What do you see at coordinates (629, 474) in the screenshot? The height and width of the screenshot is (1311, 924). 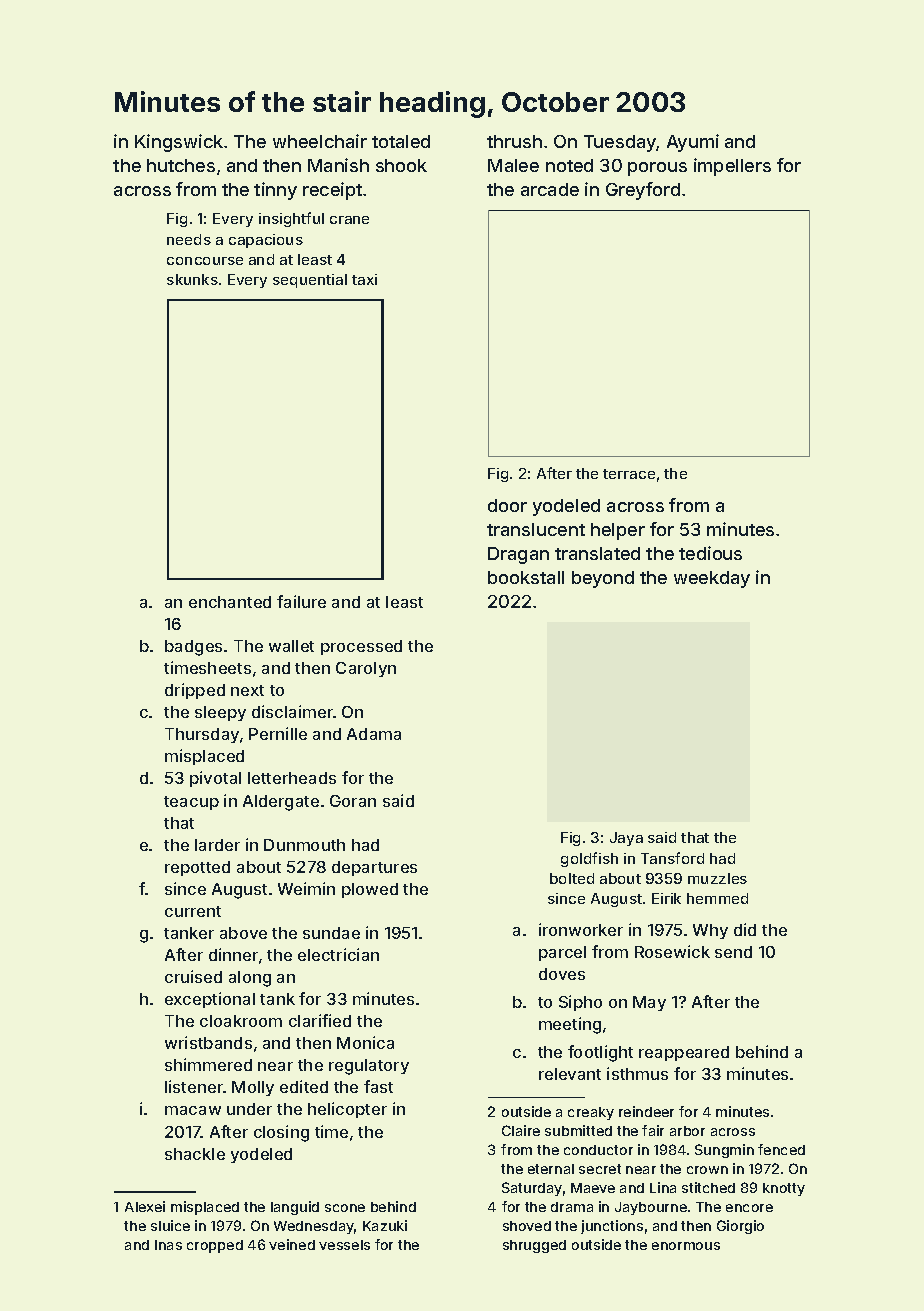 I see `terrace` at bounding box center [629, 474].
